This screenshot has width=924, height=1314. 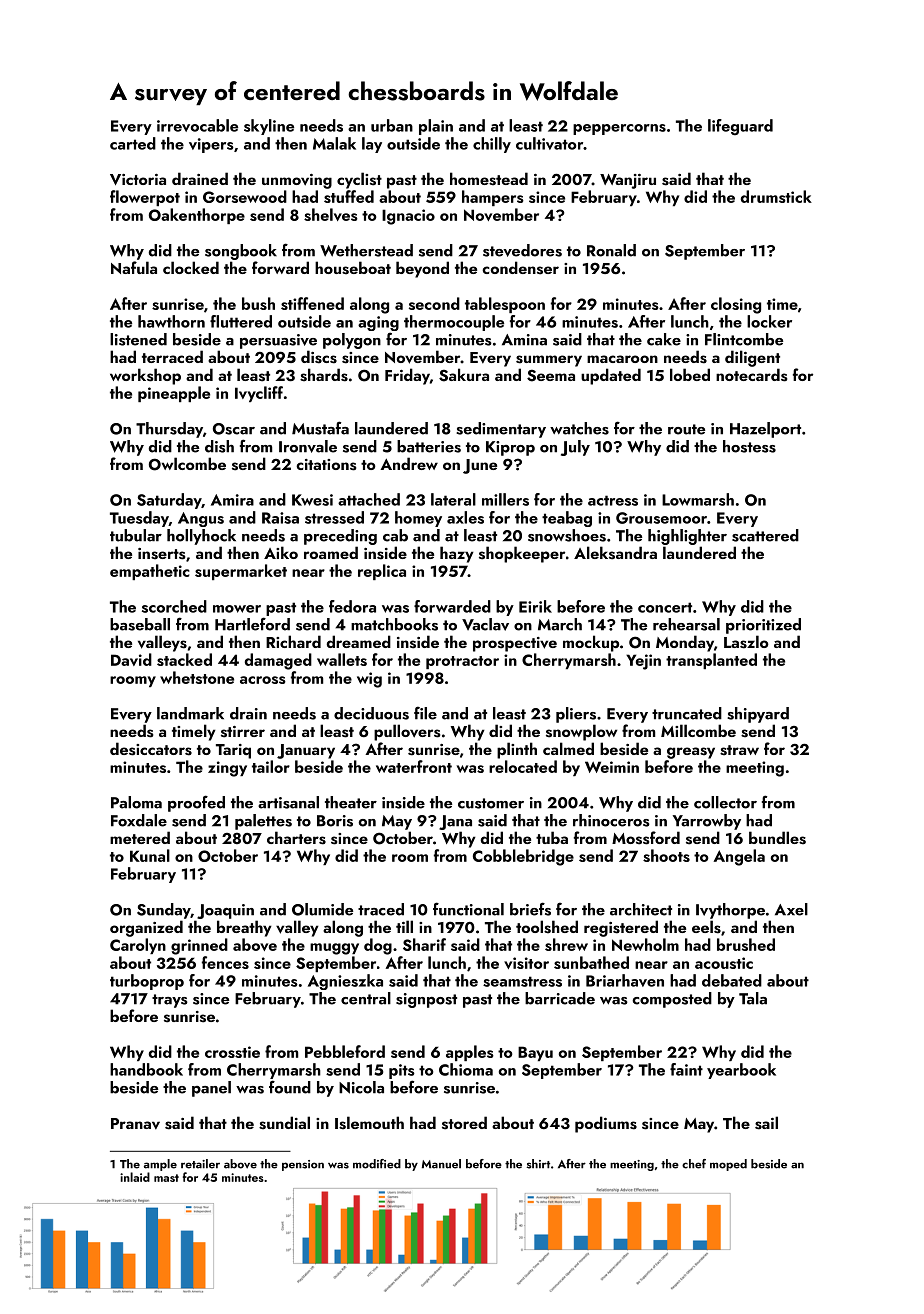 What do you see at coordinates (765, 535) in the screenshot?
I see `scattered` at bounding box center [765, 535].
